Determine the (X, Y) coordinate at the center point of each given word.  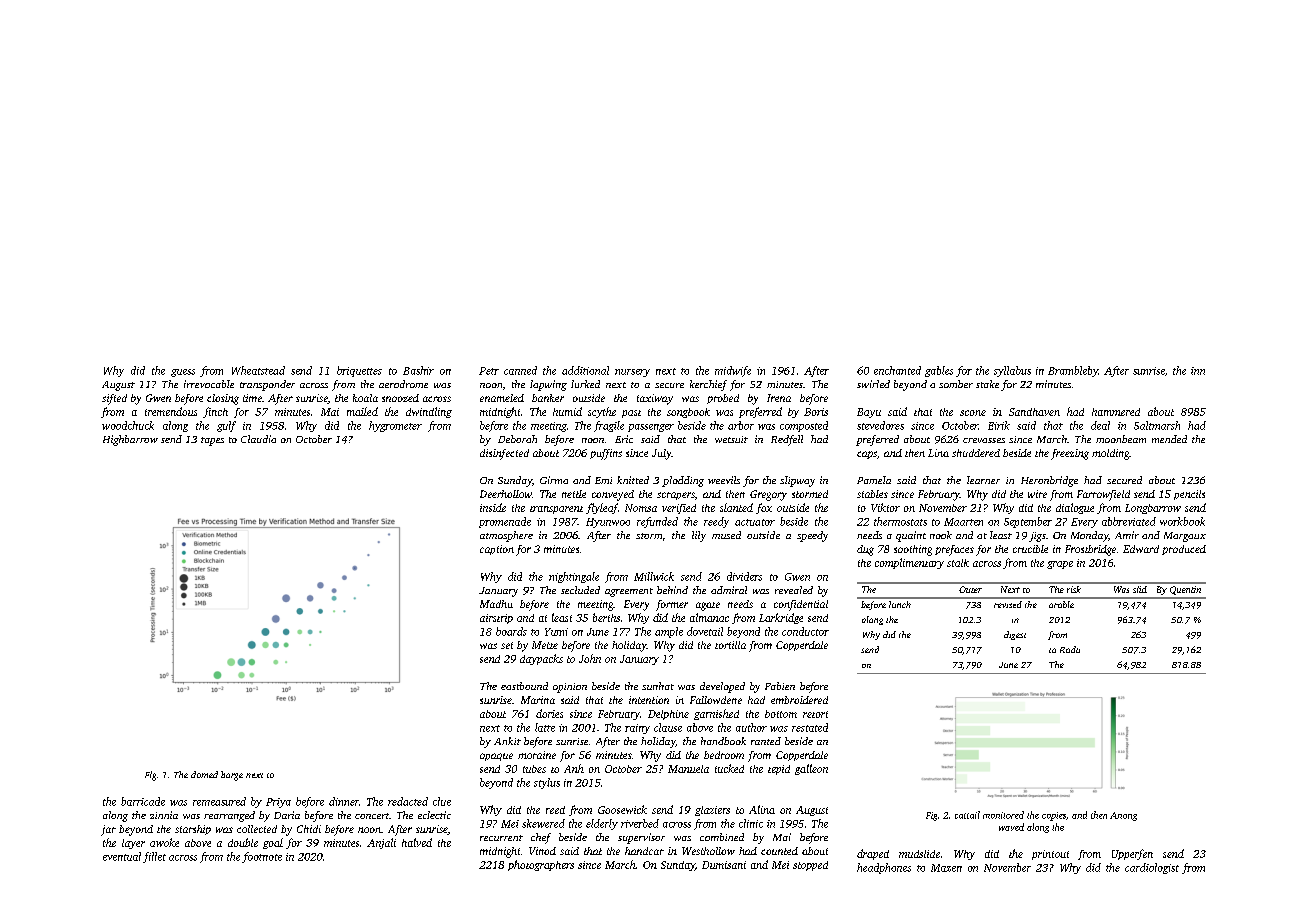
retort (815, 714)
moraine (537, 755)
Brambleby (1073, 371)
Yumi (556, 632)
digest (1015, 635)
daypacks (541, 659)
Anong (1123, 816)
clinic (751, 823)
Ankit (507, 741)
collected (257, 829)
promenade (505, 522)
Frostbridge (1090, 550)
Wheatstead (258, 370)
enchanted (897, 370)
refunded (657, 522)
